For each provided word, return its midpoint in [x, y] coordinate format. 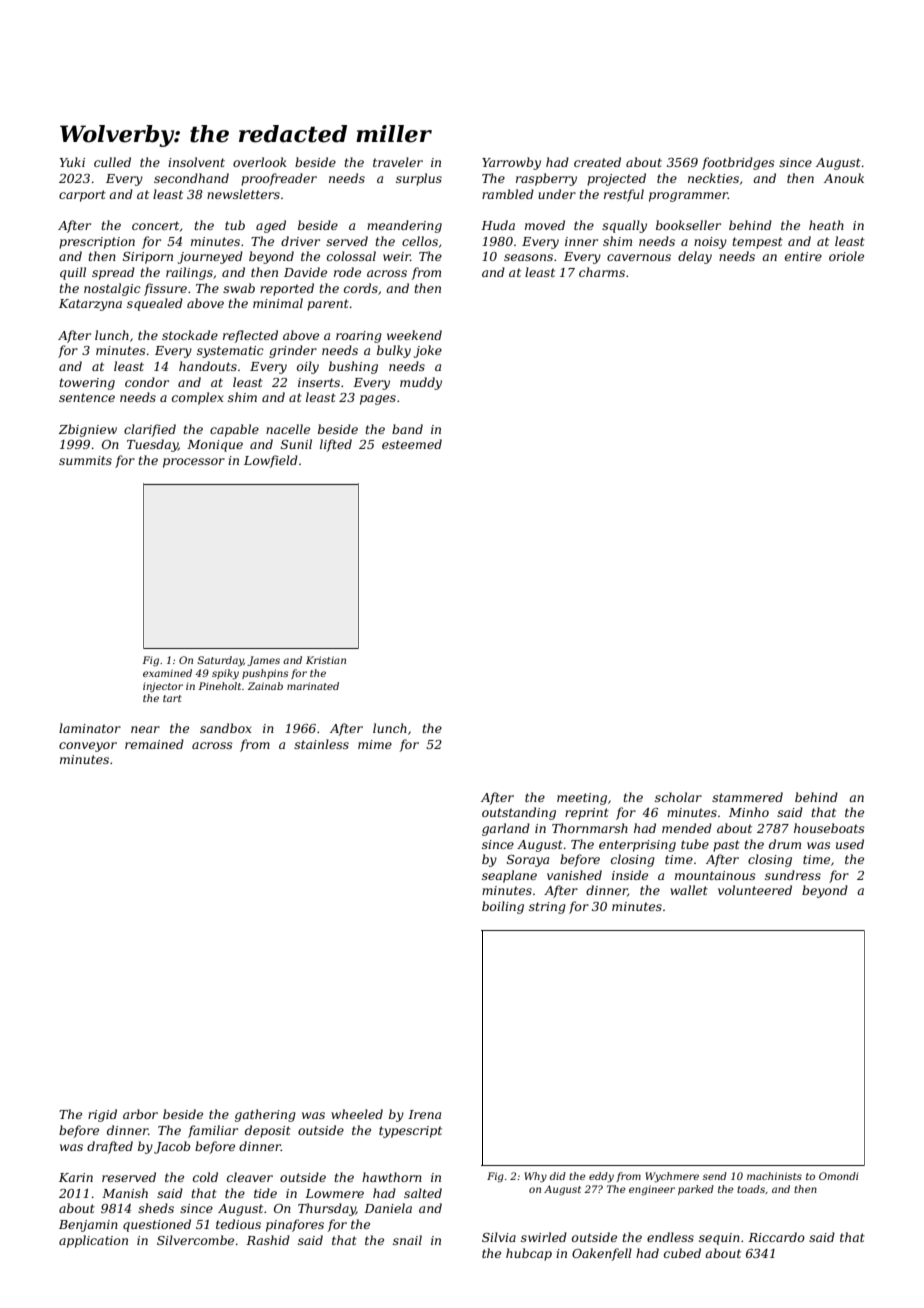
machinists [774, 1176]
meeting [582, 799]
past [726, 846]
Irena [424, 1114]
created [597, 162]
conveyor [88, 747]
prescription [97, 243]
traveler [398, 162]
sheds [156, 1208]
